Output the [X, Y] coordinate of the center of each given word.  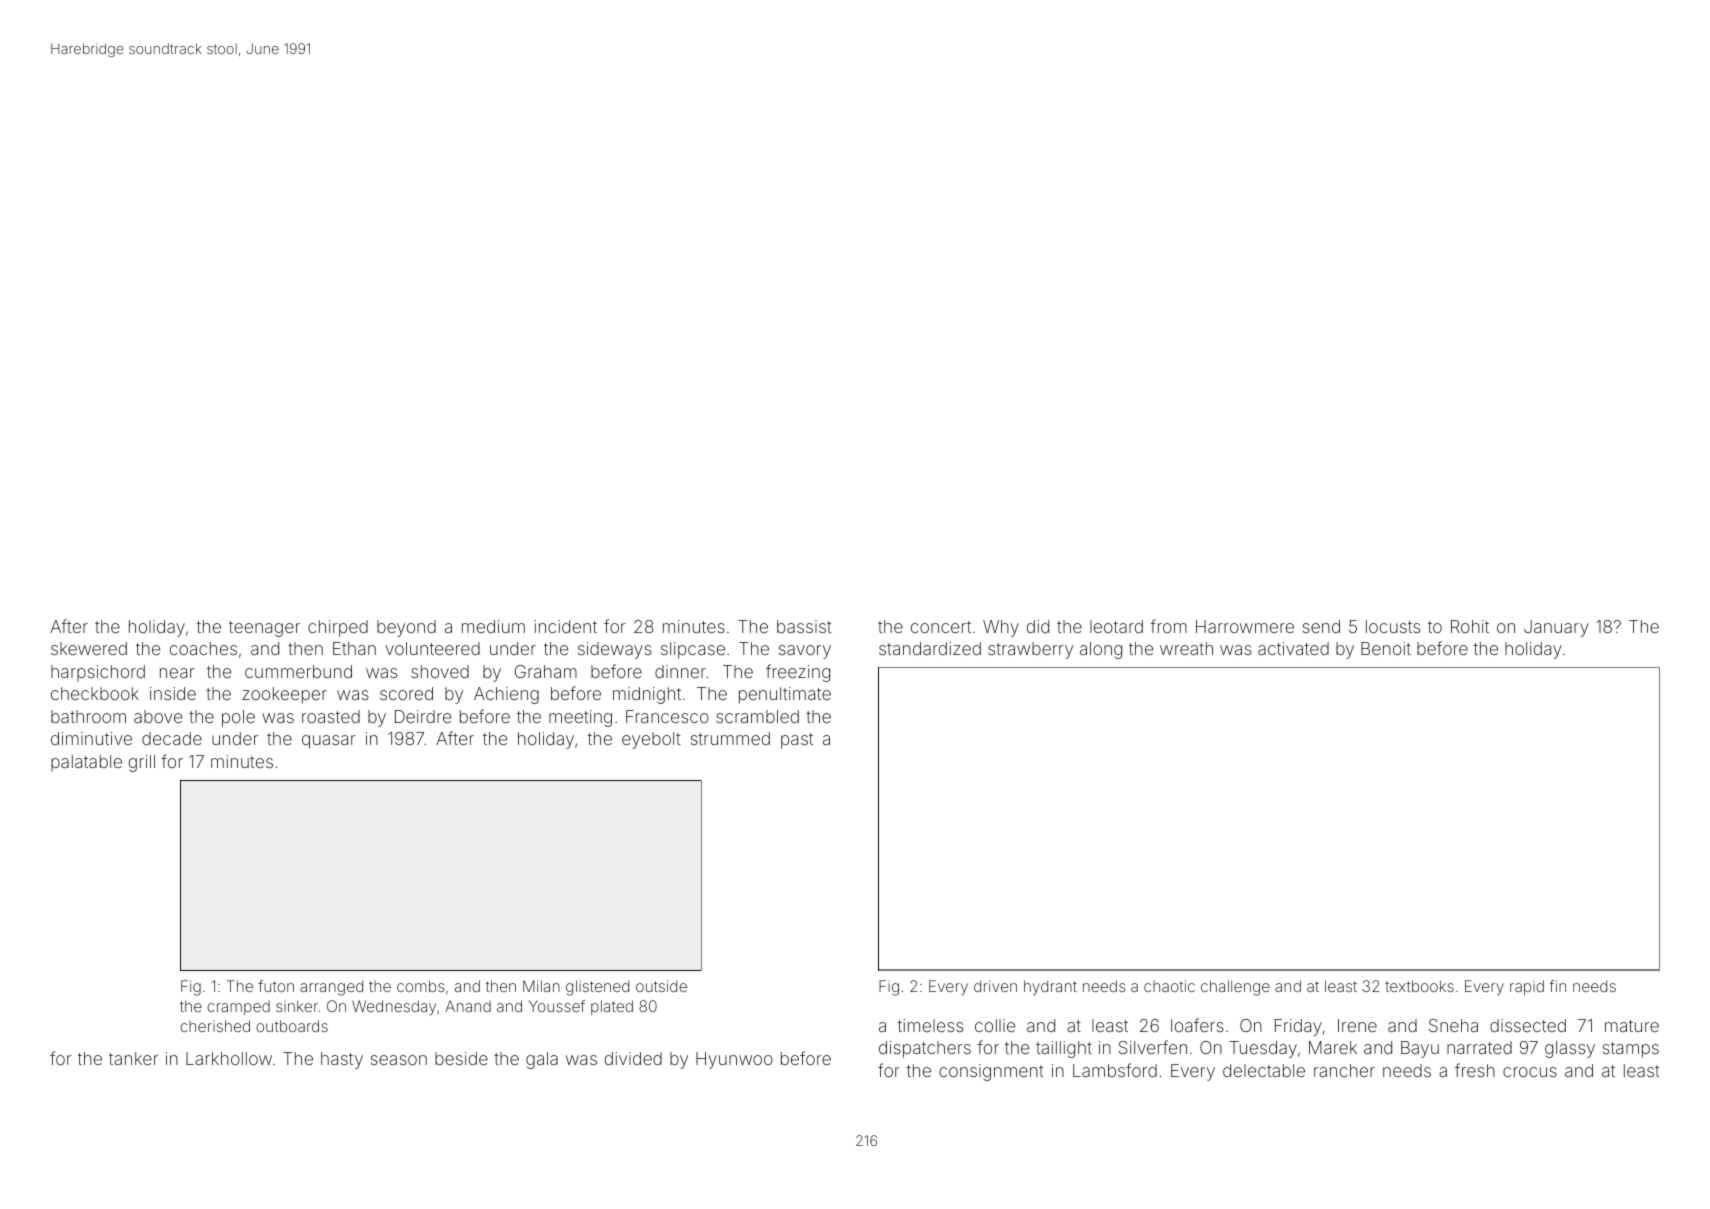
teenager [264, 629]
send [1321, 626]
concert [941, 627]
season [399, 1060]
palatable [86, 763]
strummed [730, 738]
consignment [991, 1072]
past [797, 741]
